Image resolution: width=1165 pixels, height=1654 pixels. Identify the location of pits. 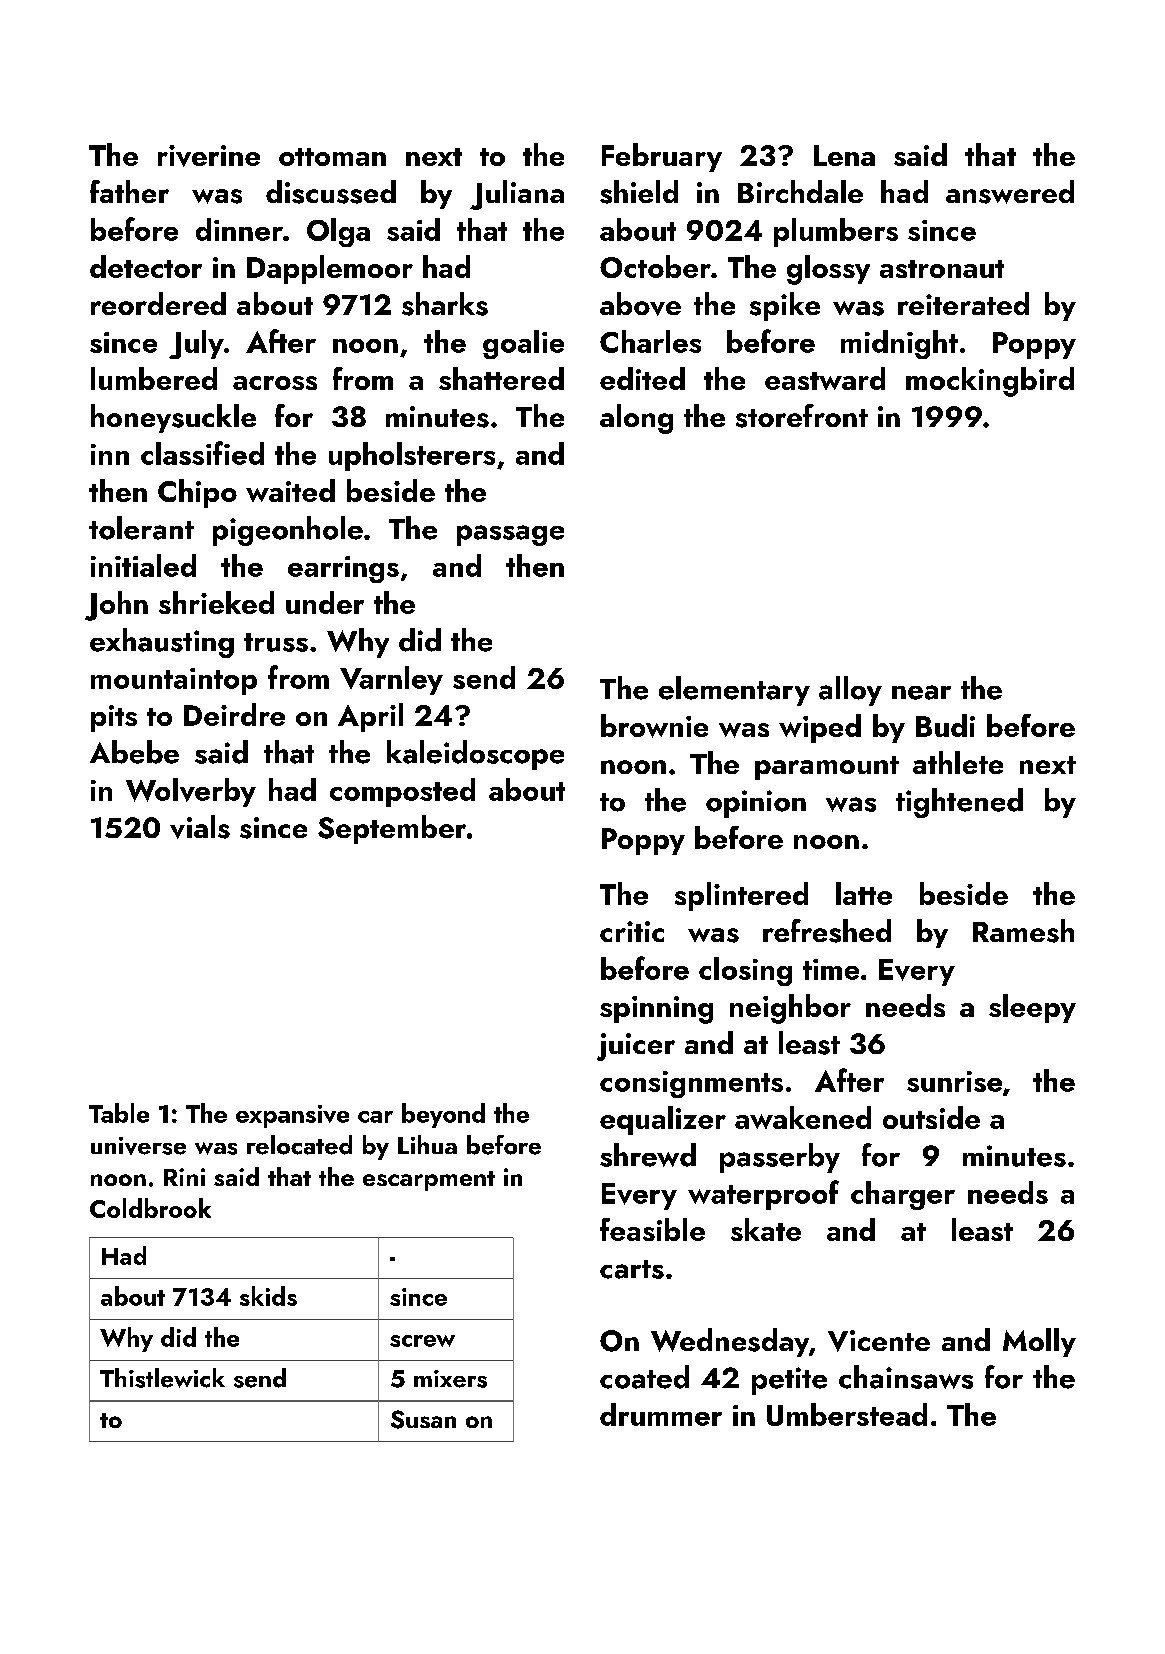
(114, 718).
